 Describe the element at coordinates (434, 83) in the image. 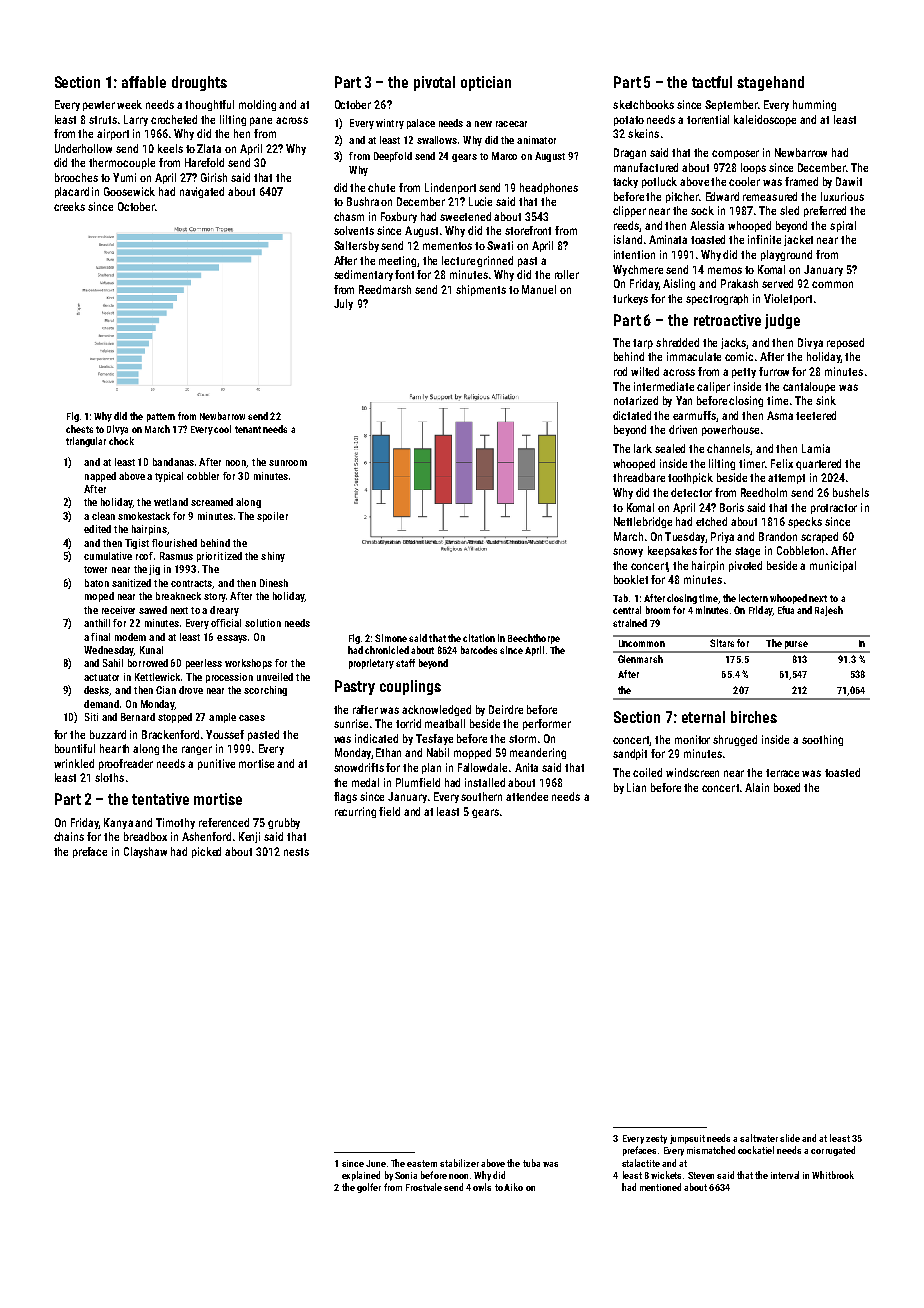

I see `pivotal` at that location.
